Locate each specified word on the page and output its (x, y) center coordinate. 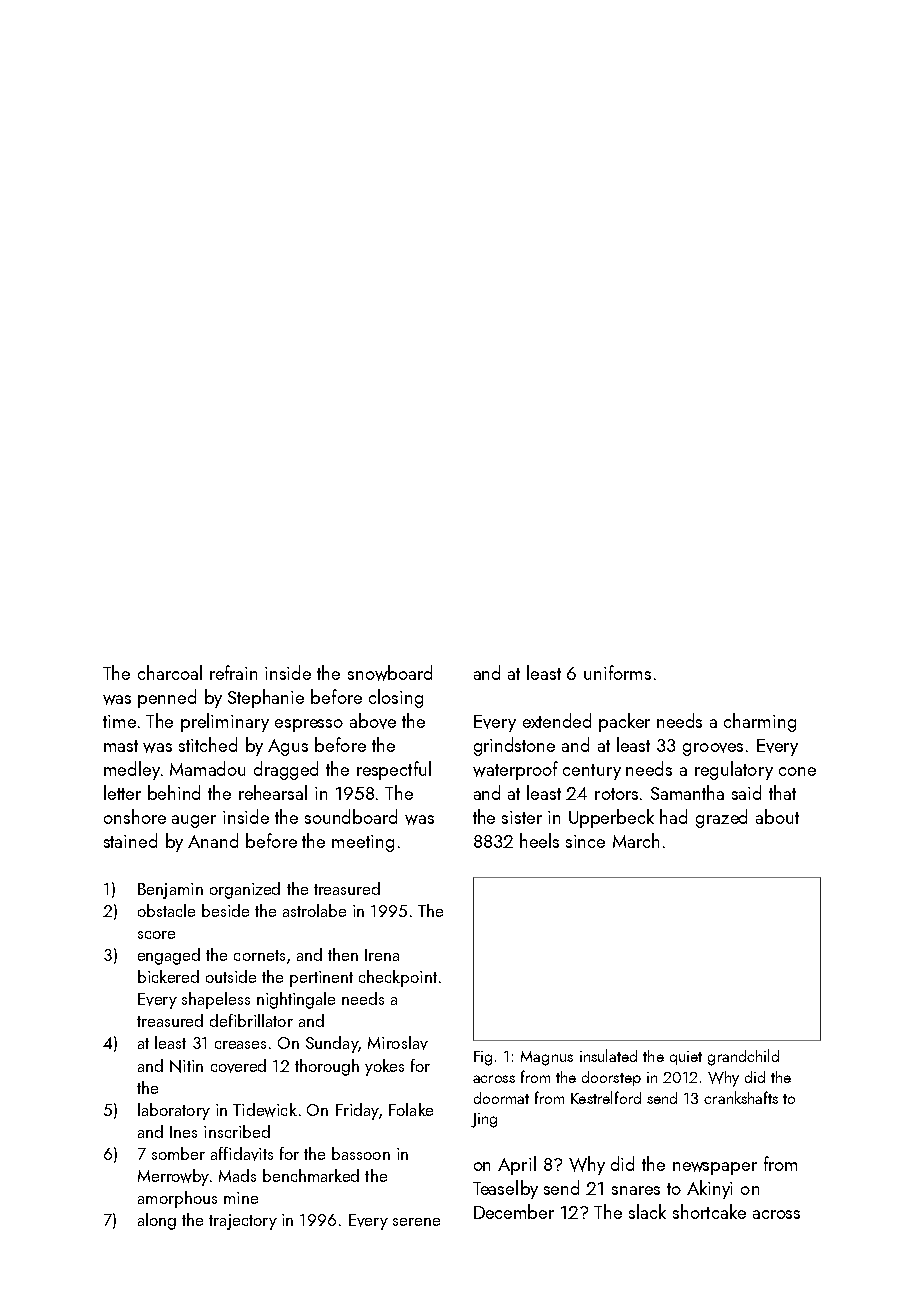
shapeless (216, 1000)
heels (539, 840)
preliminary (225, 722)
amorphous (177, 1199)
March (636, 840)
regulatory (734, 770)
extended (557, 720)
